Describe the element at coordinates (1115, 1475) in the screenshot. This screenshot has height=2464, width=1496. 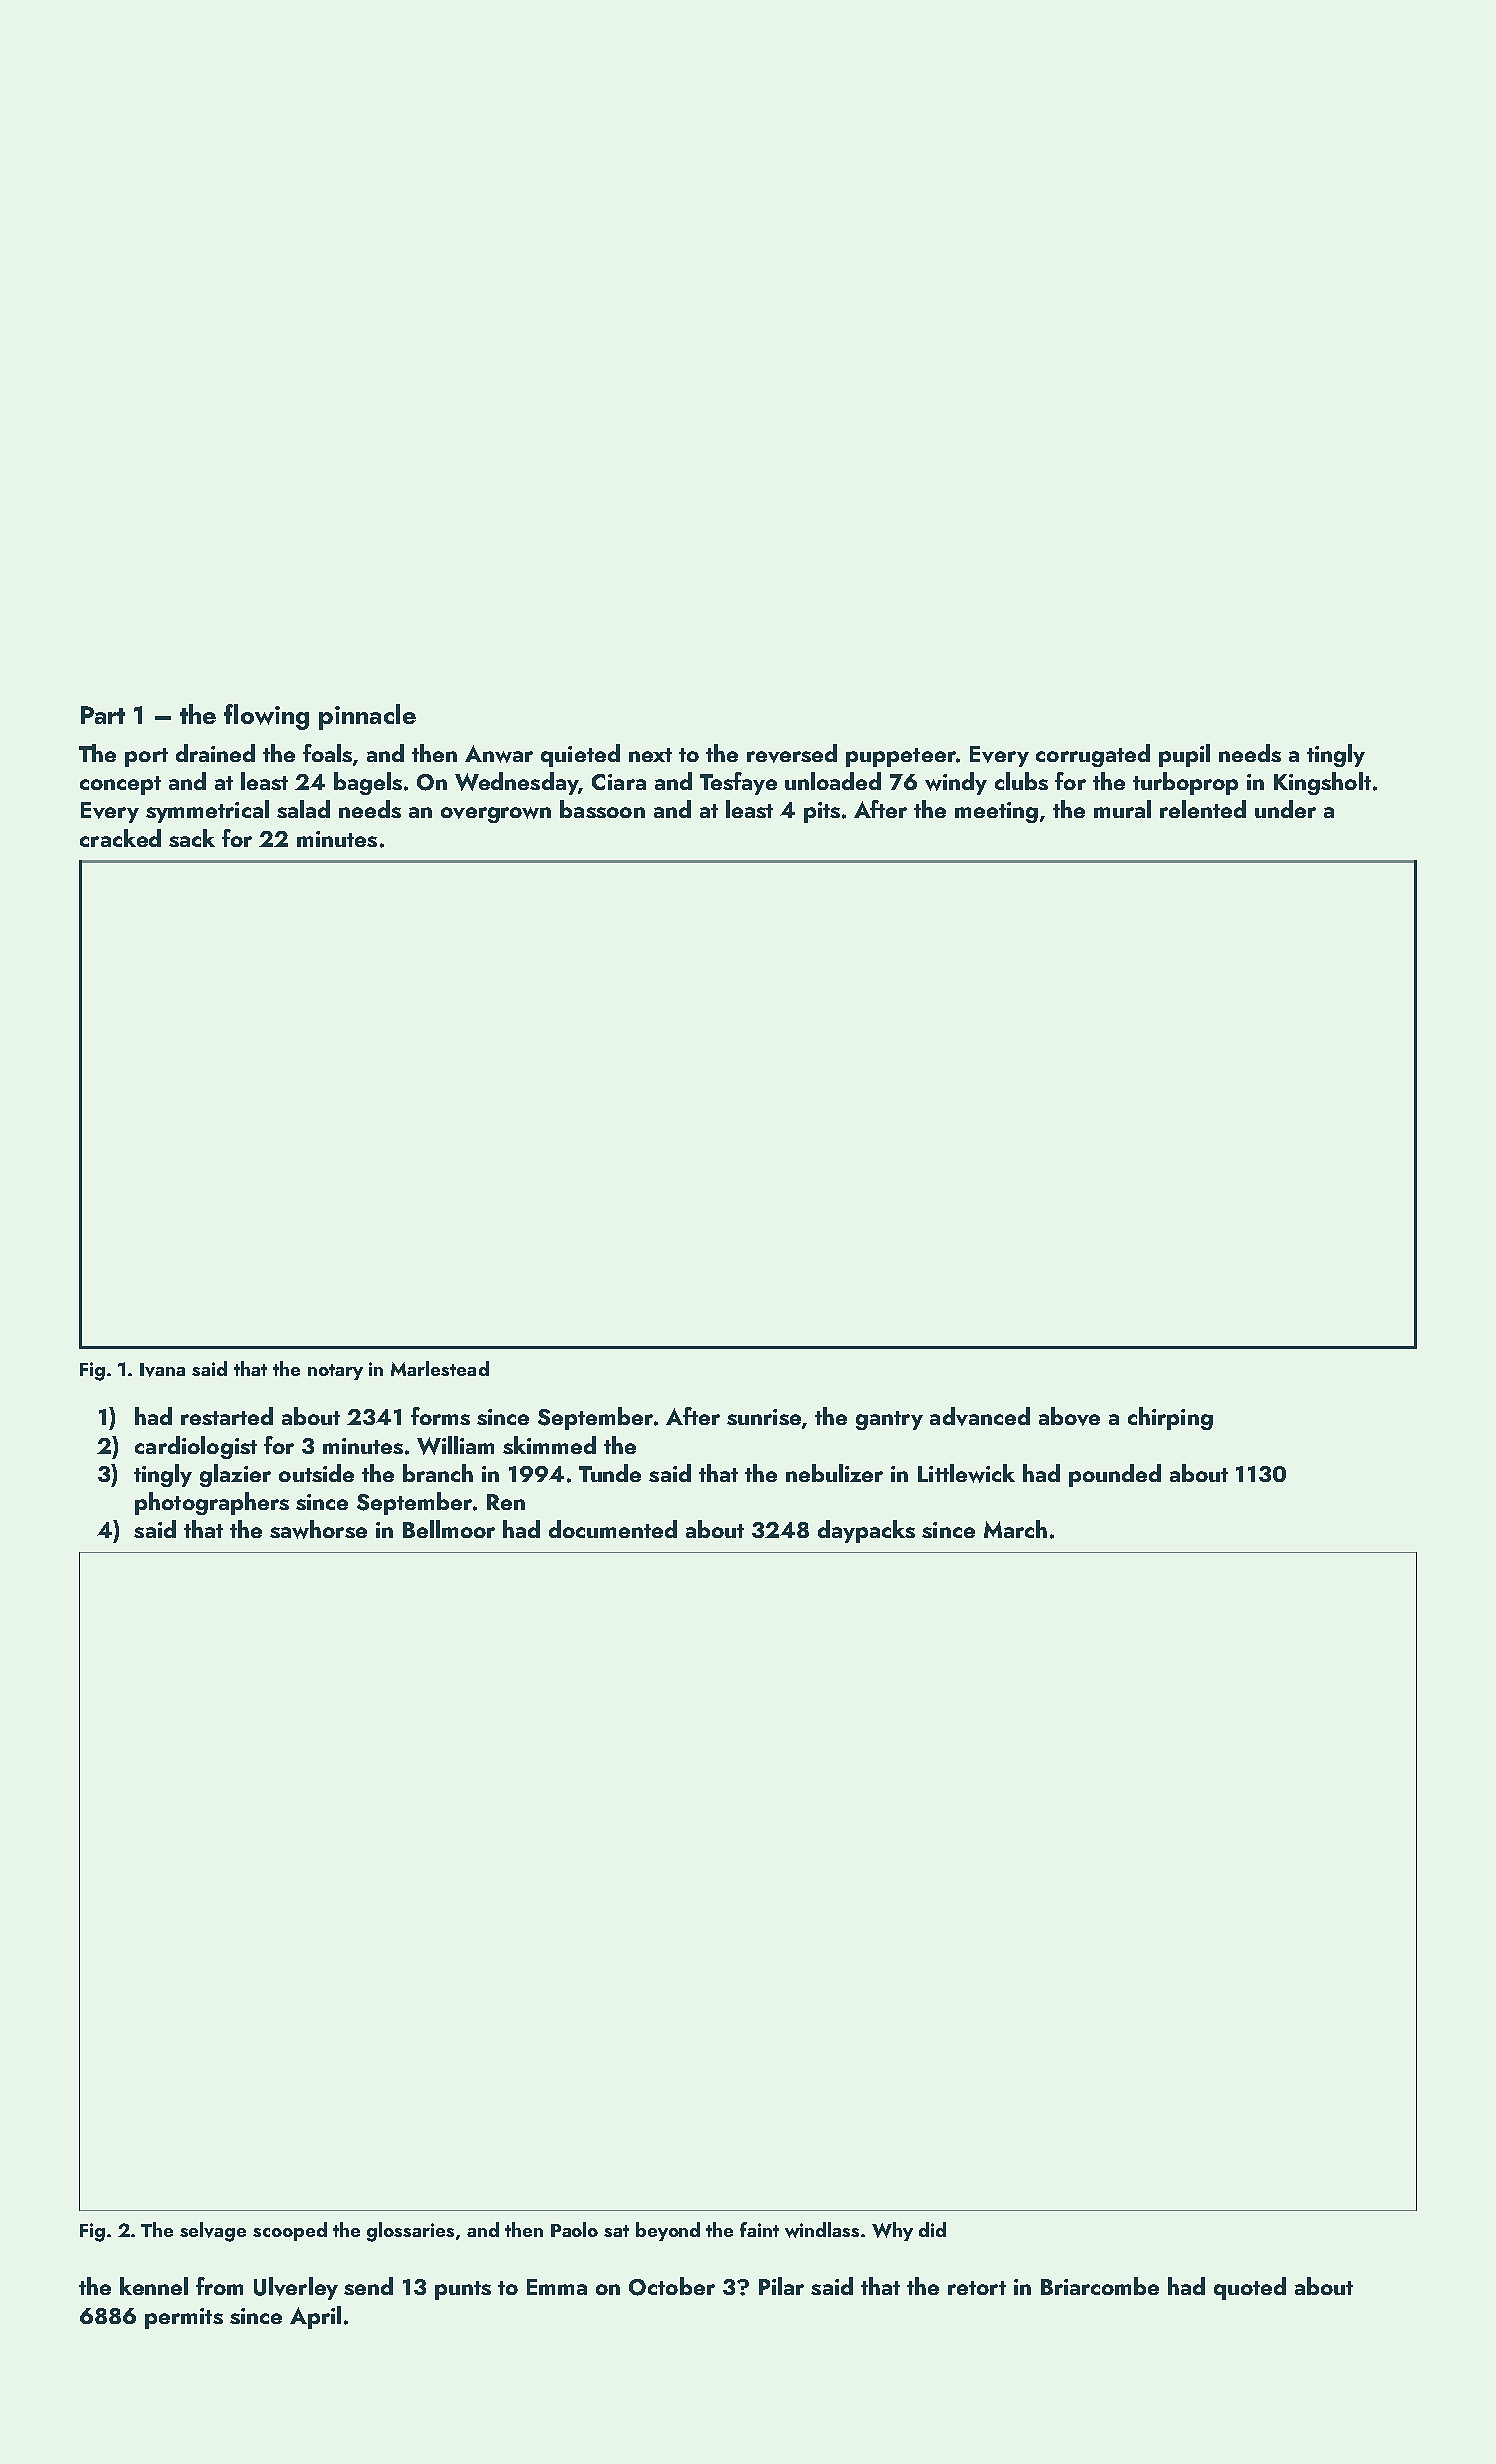
I see `pounded` at that location.
